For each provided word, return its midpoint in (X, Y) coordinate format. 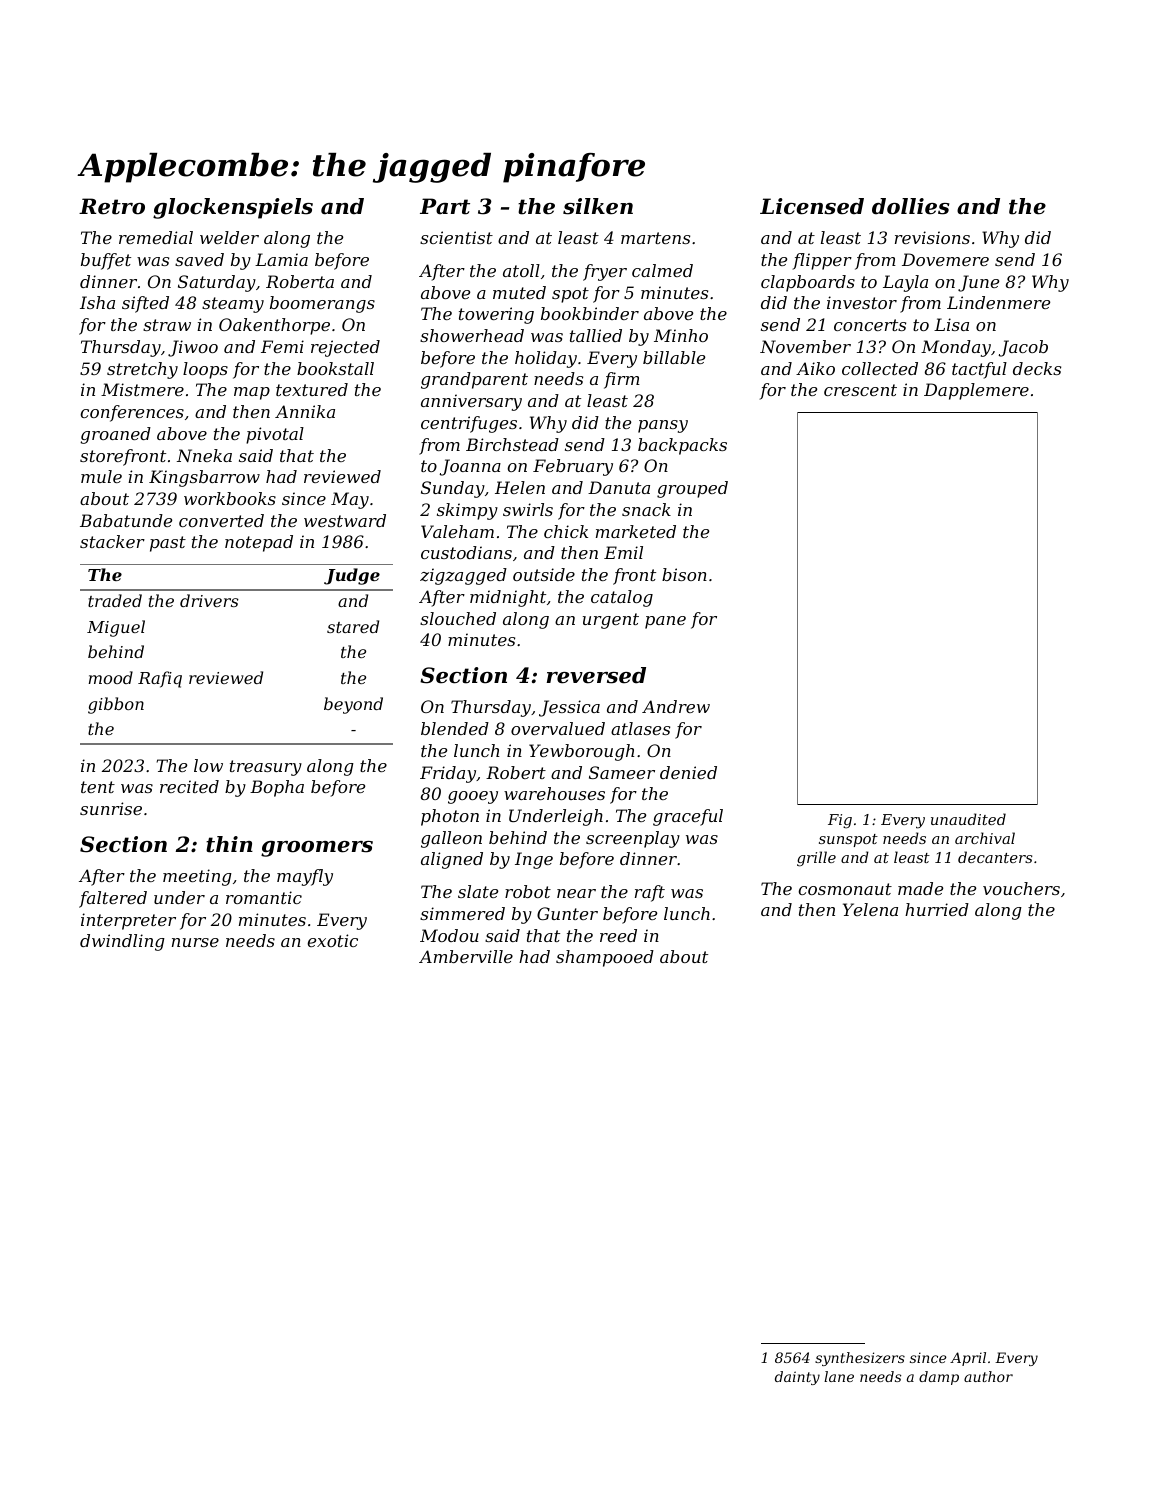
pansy (663, 426)
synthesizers (860, 1359)
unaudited (968, 819)
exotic (333, 940)
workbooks (230, 498)
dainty (797, 1378)
